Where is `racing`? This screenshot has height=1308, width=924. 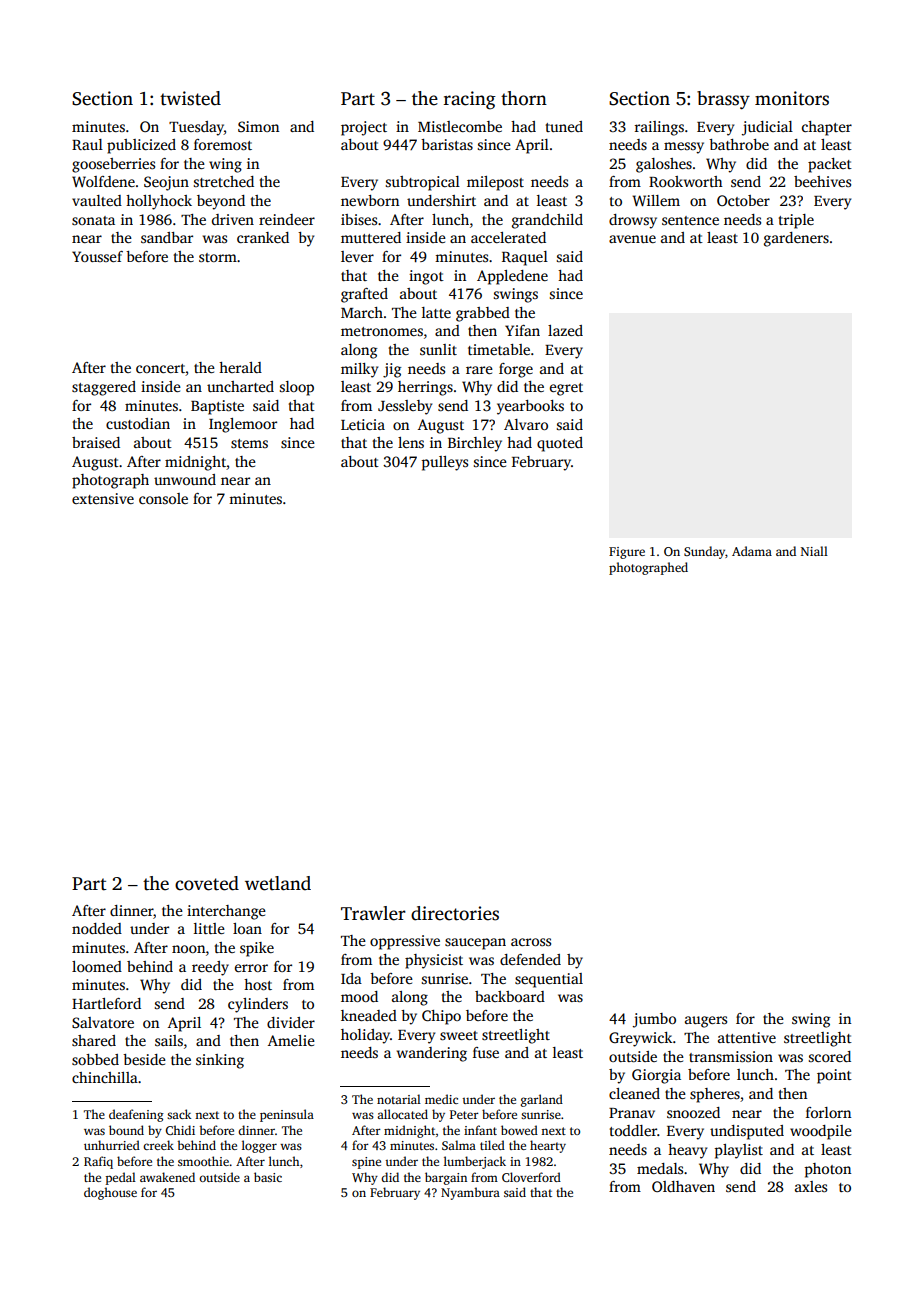 racing is located at coordinates (470, 100).
